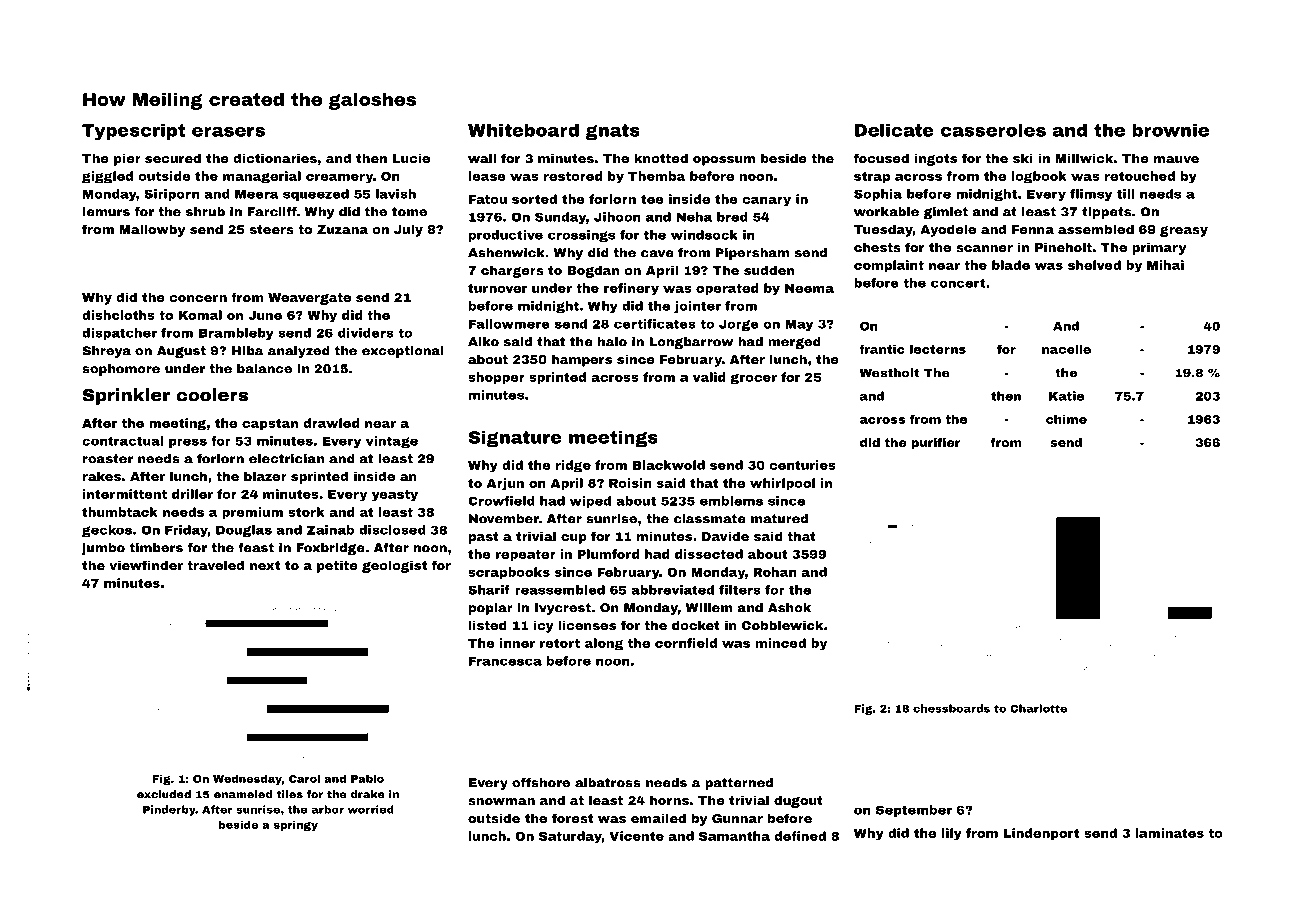  I want to click on Francesca, so click(505, 661).
